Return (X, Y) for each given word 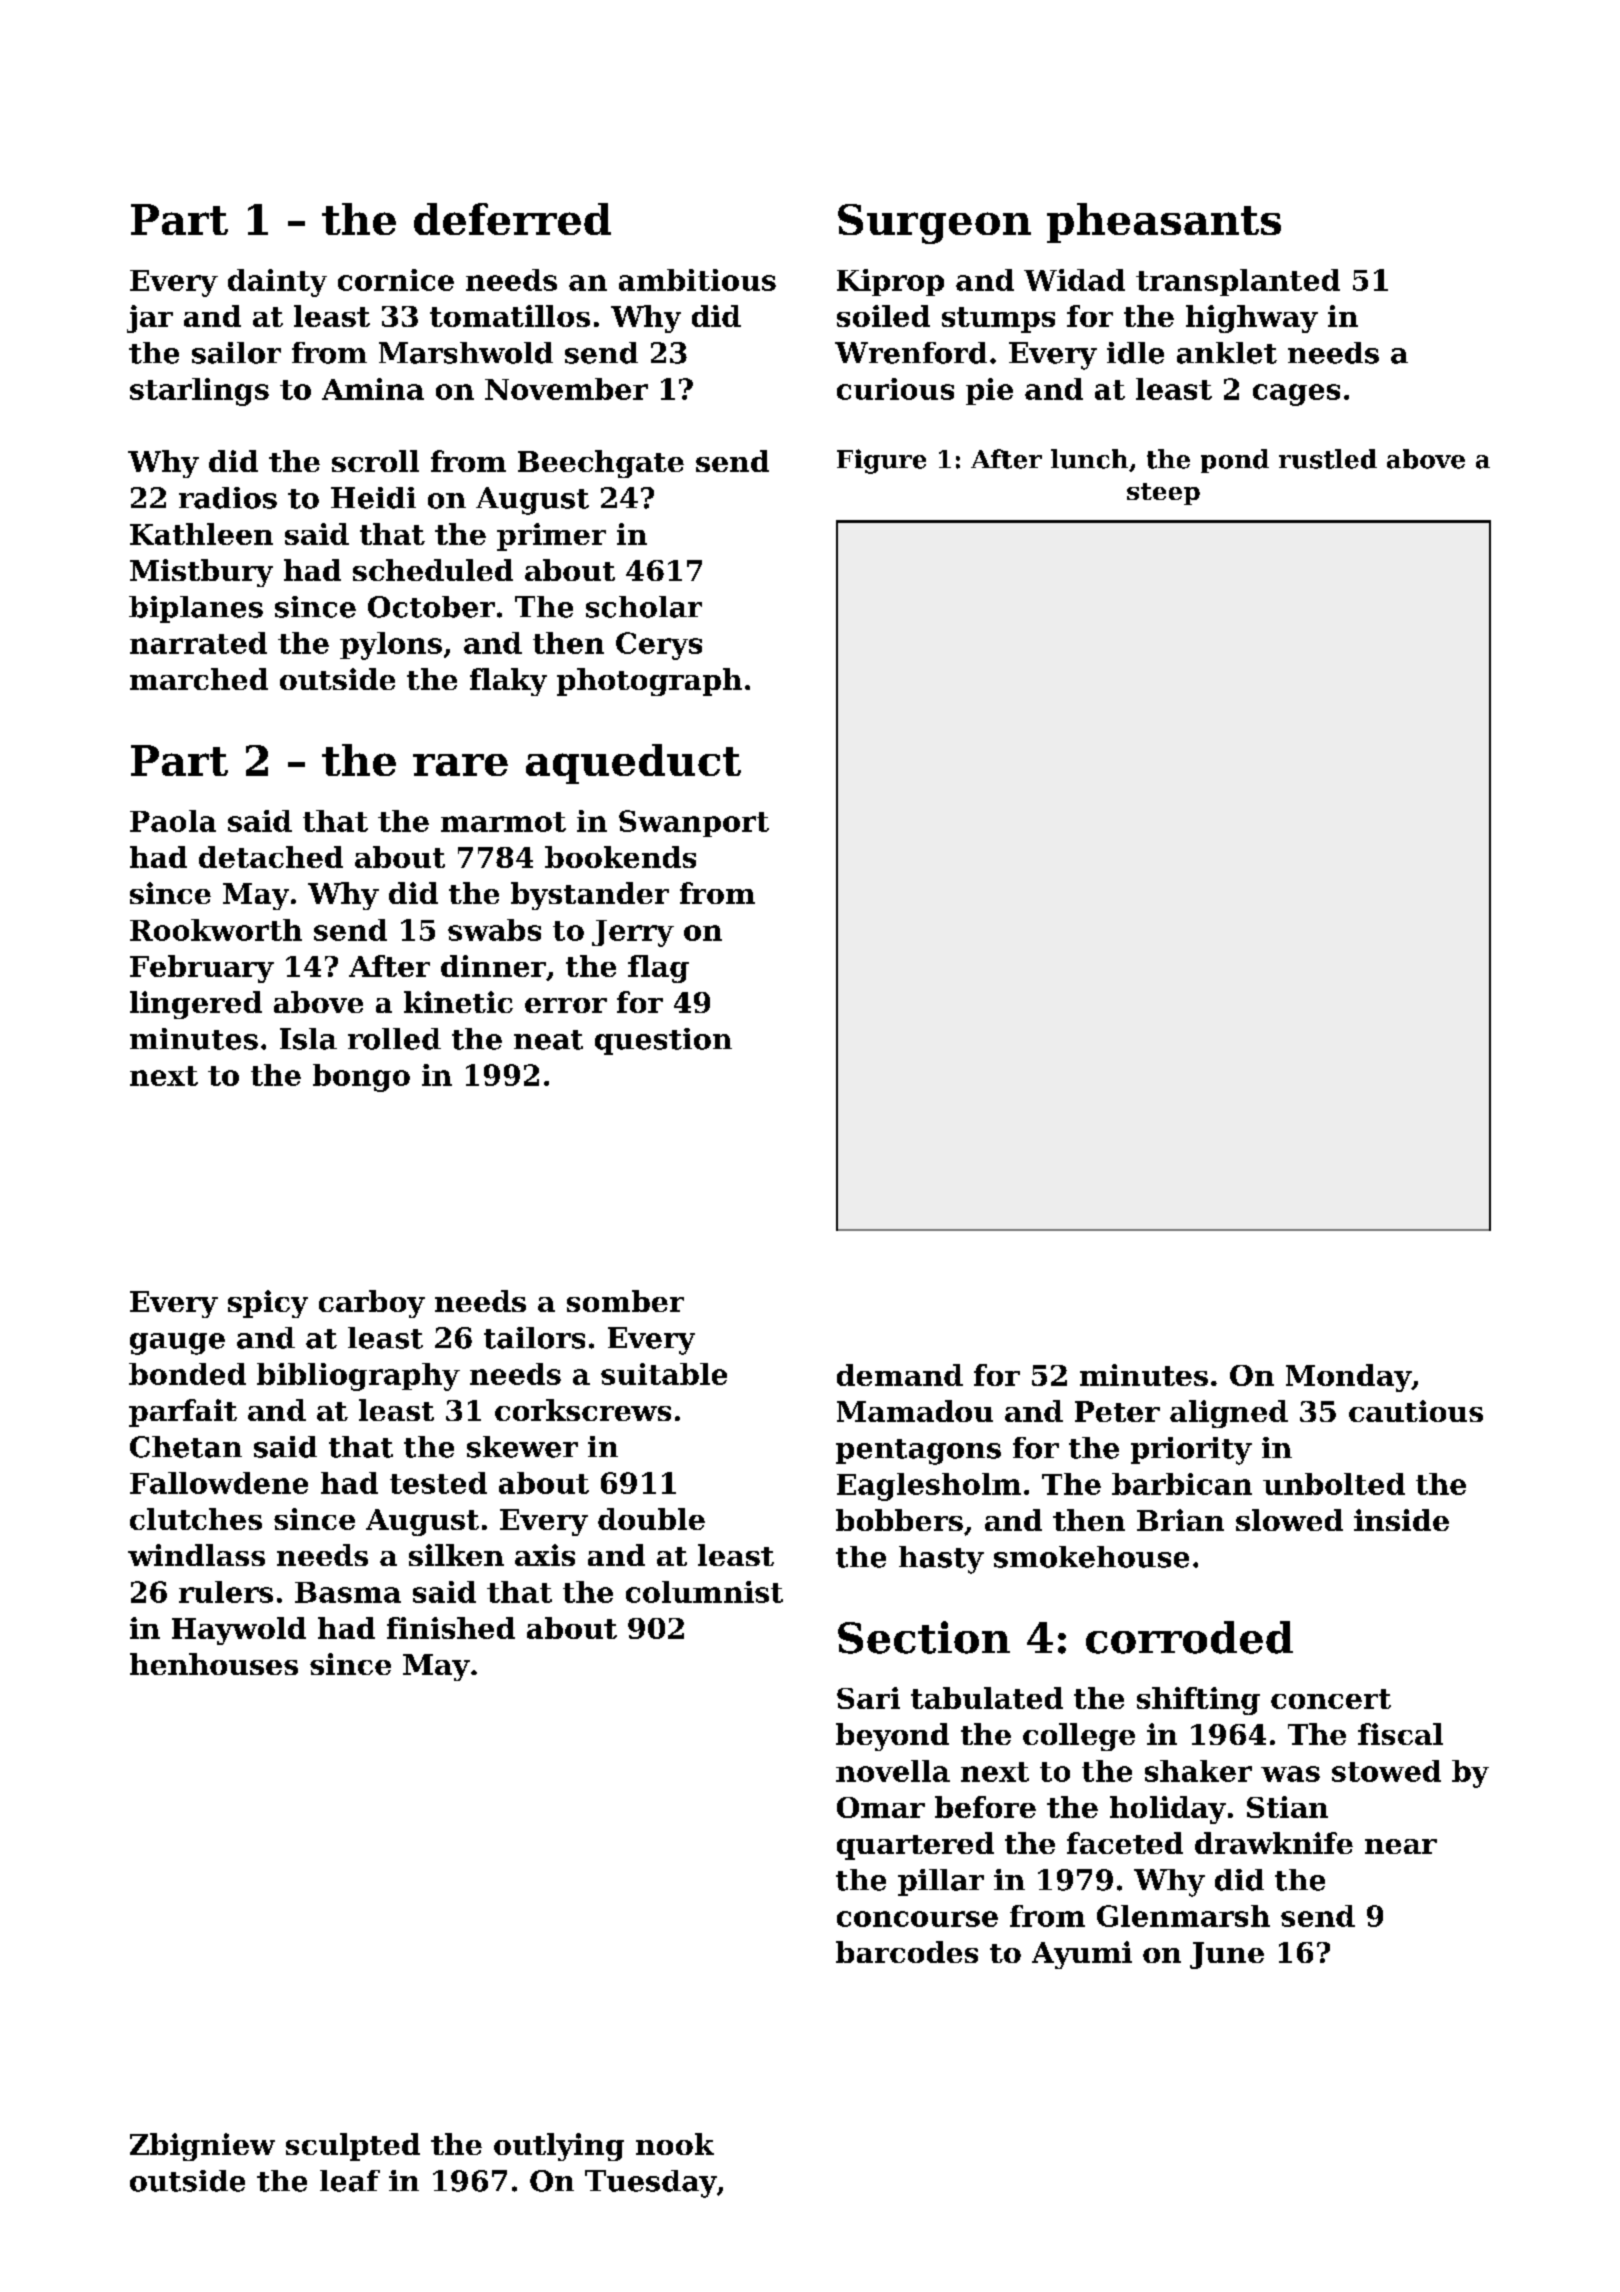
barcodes (907, 1952)
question (663, 1041)
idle (1135, 353)
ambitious (697, 280)
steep (1163, 494)
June (1227, 1955)
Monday (1349, 1378)
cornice (396, 280)
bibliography (358, 1377)
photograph (649, 682)
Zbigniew (202, 2147)
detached (271, 857)
